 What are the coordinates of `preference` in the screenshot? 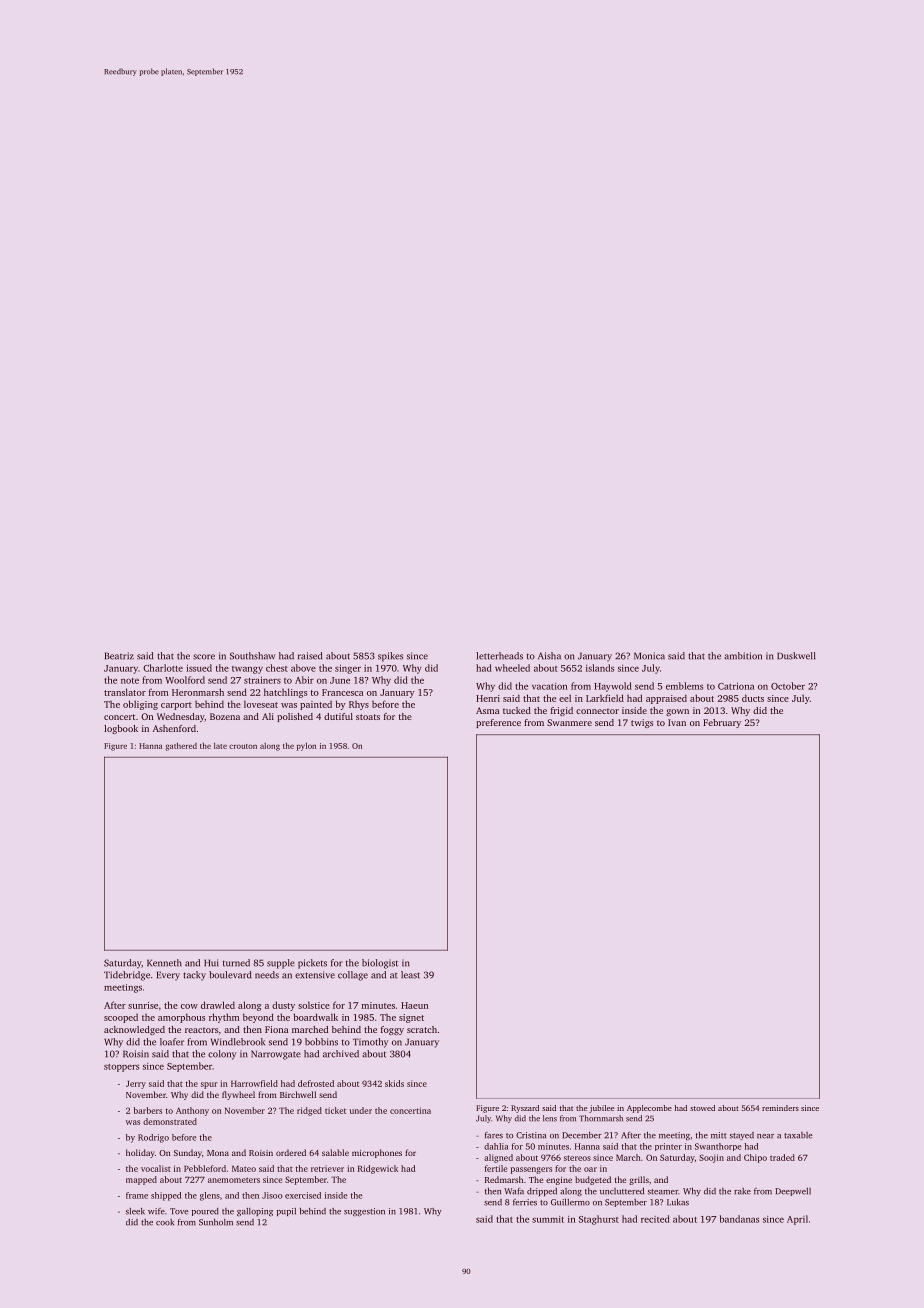 It's located at (498, 723).
